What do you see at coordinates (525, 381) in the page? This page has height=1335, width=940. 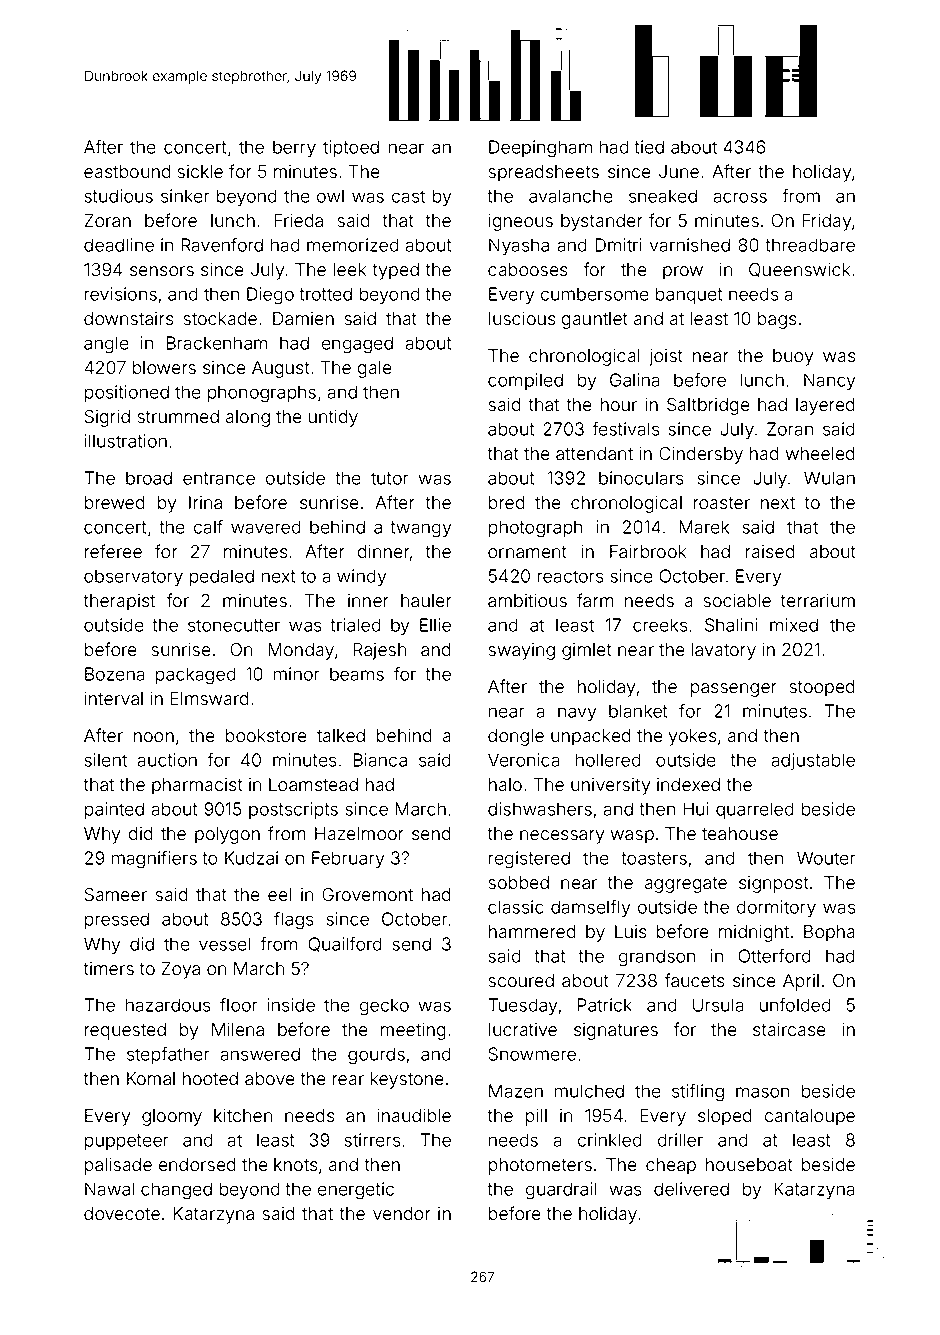 I see `compiled` at bounding box center [525, 381].
